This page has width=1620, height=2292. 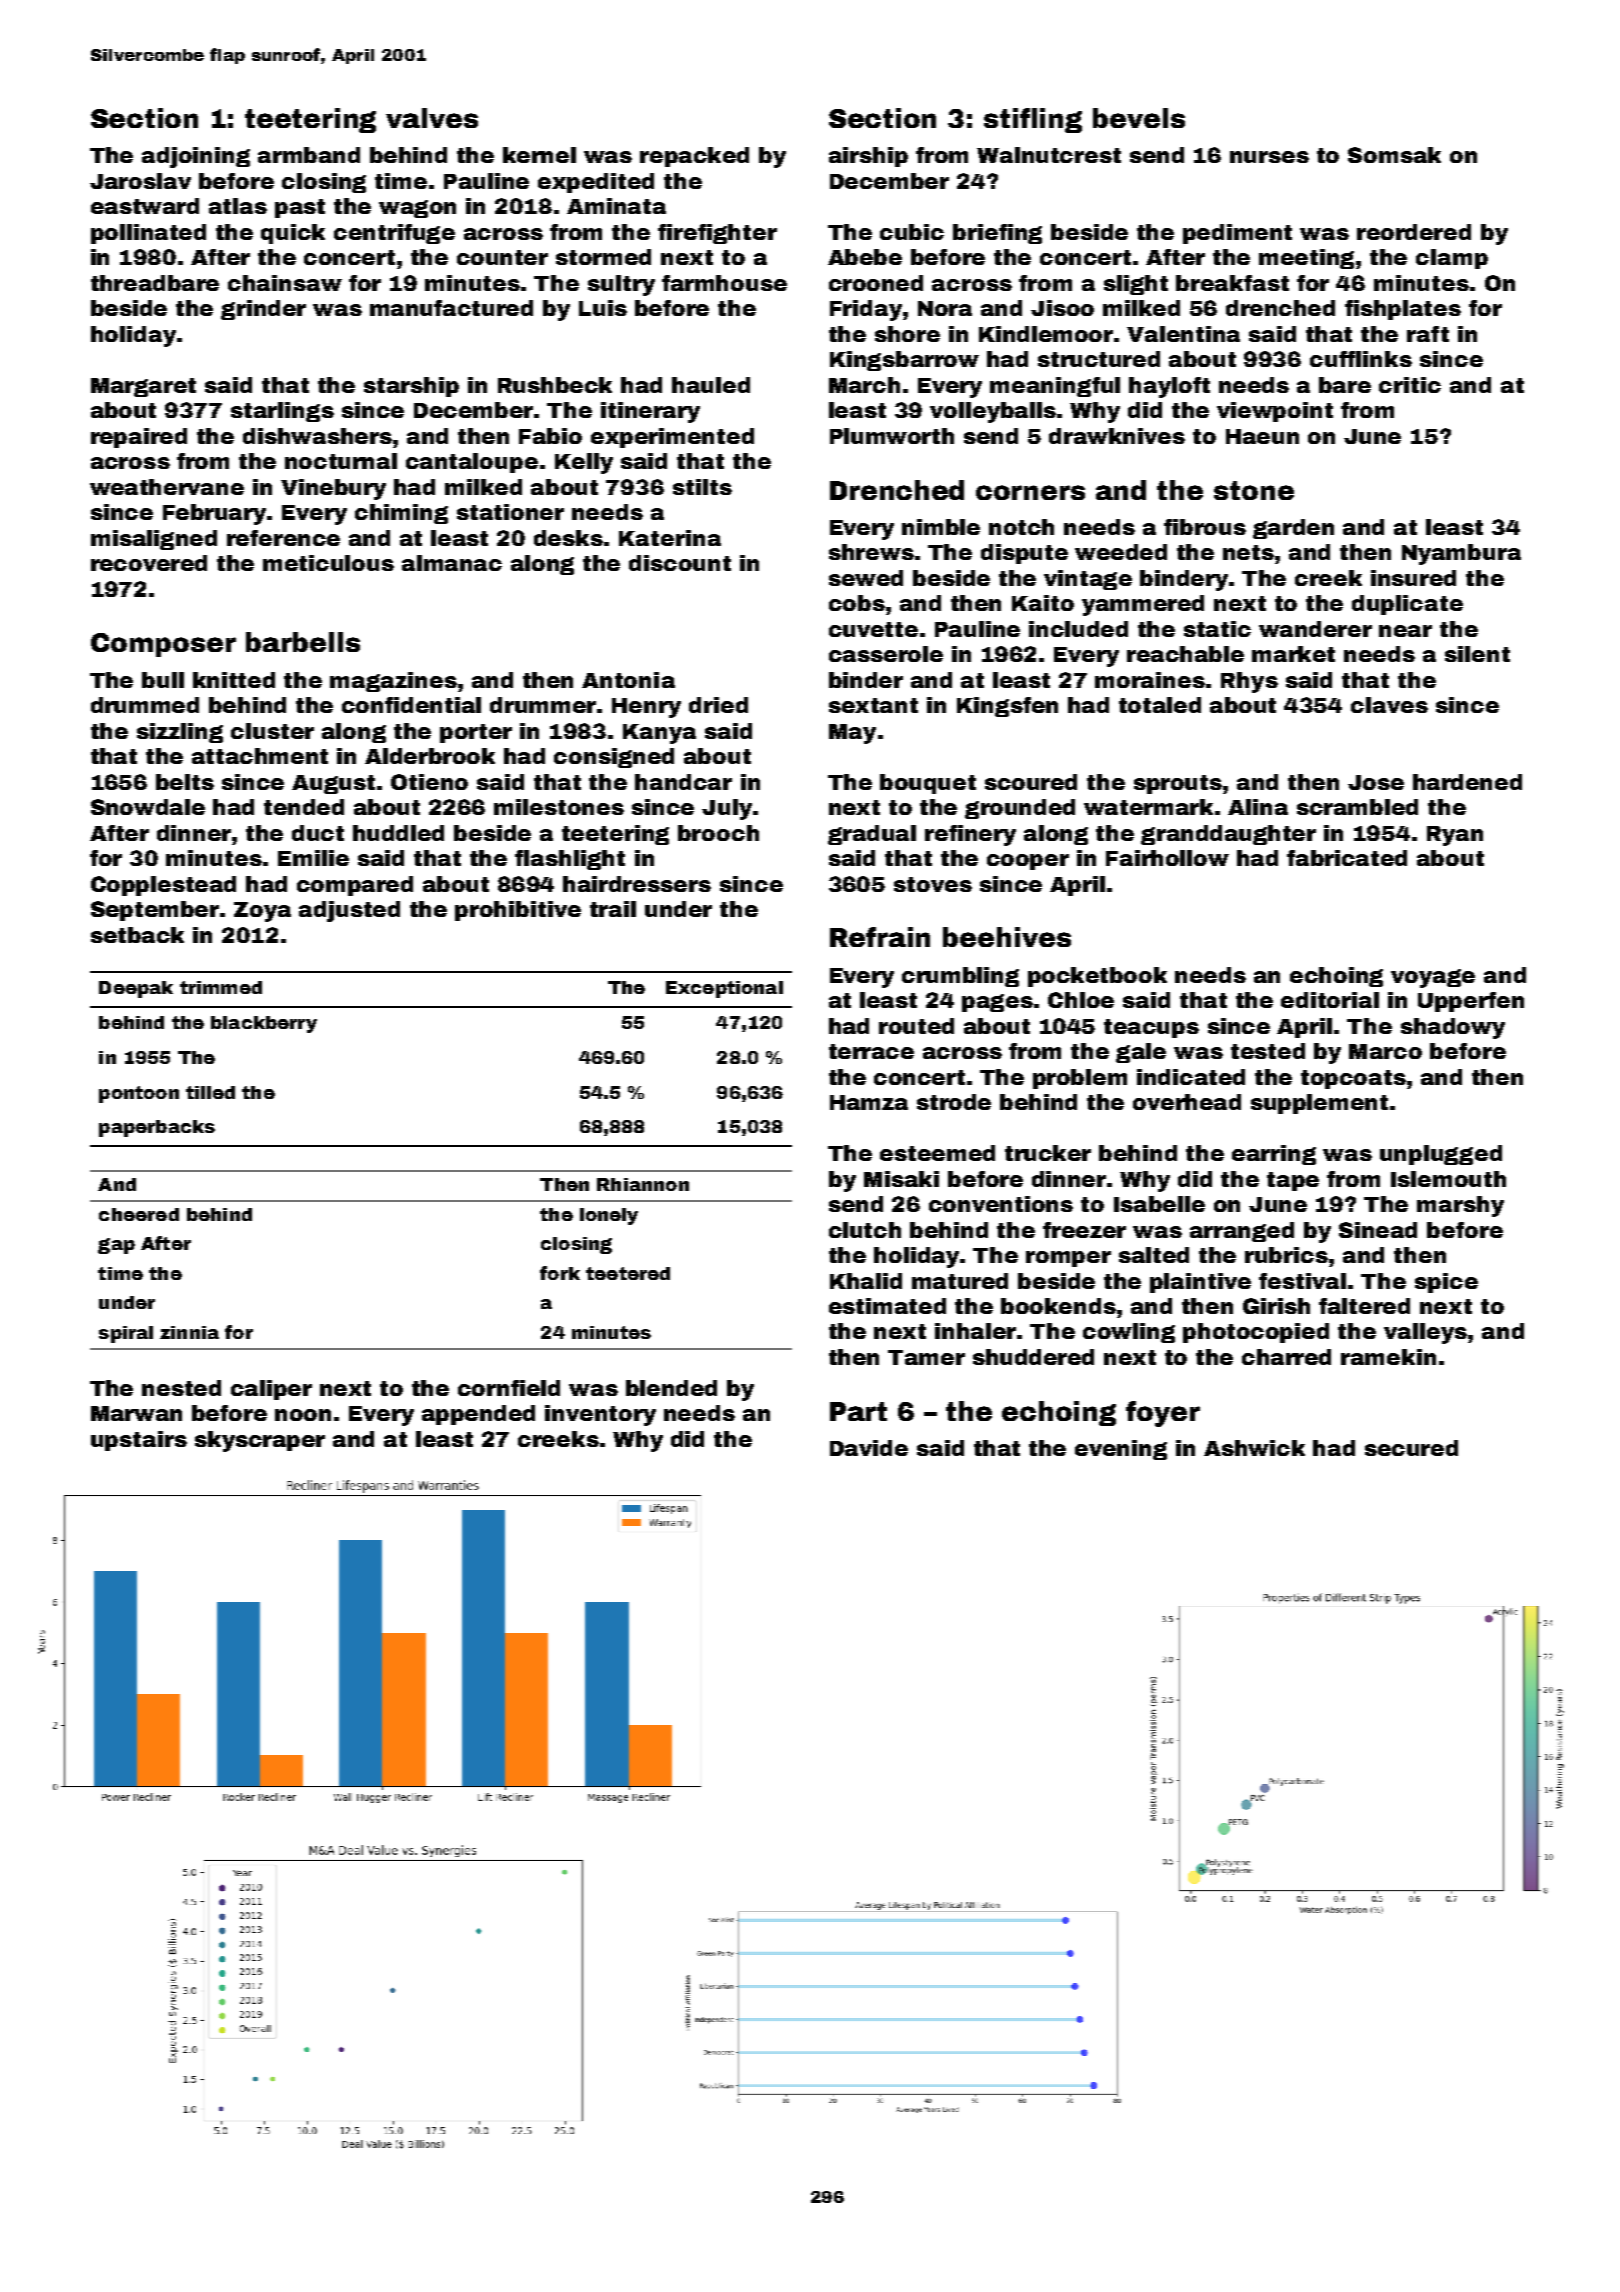 What do you see at coordinates (303, 1415) in the page?
I see `noon` at bounding box center [303, 1415].
